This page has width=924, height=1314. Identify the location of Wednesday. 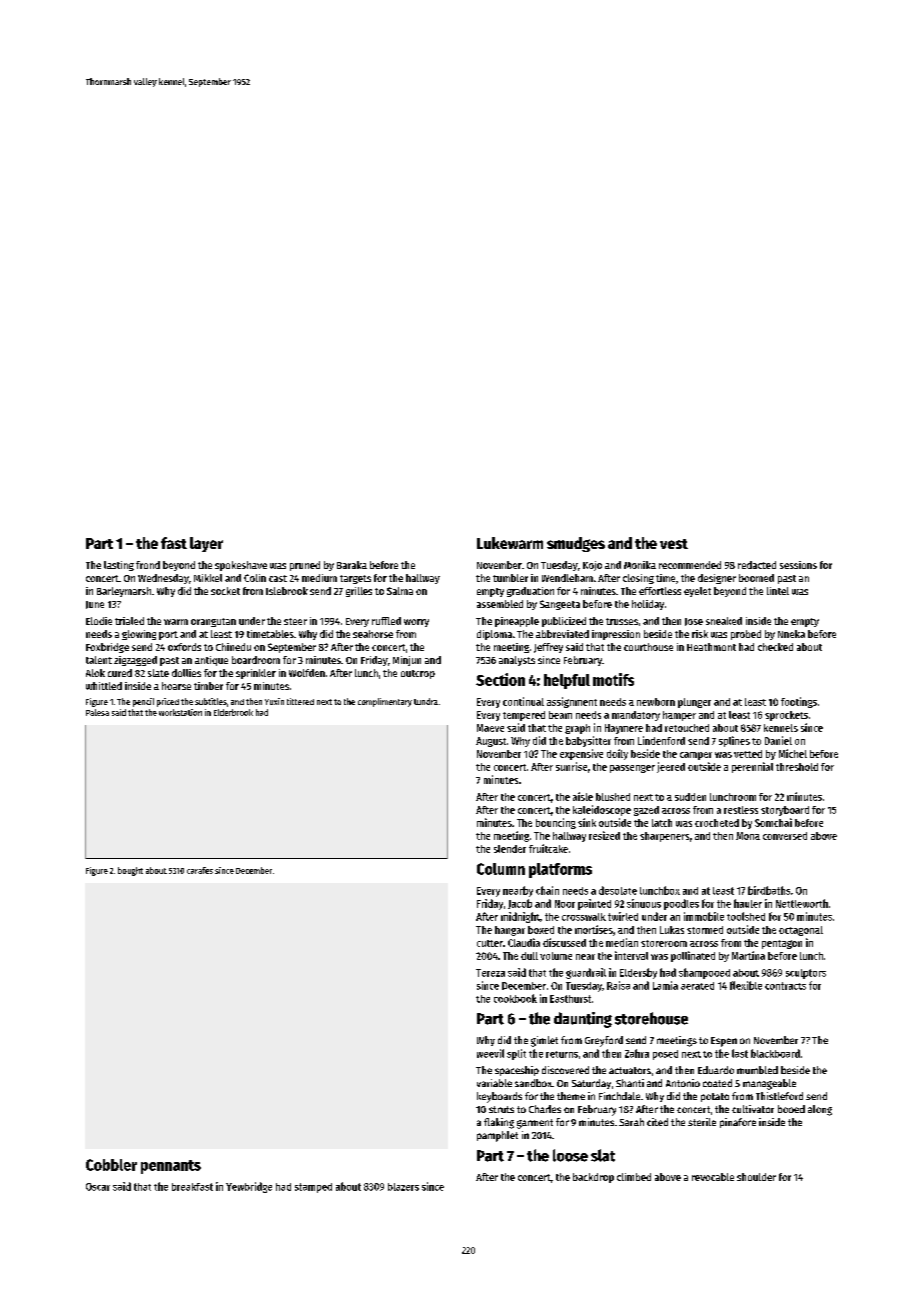
(163, 579).
